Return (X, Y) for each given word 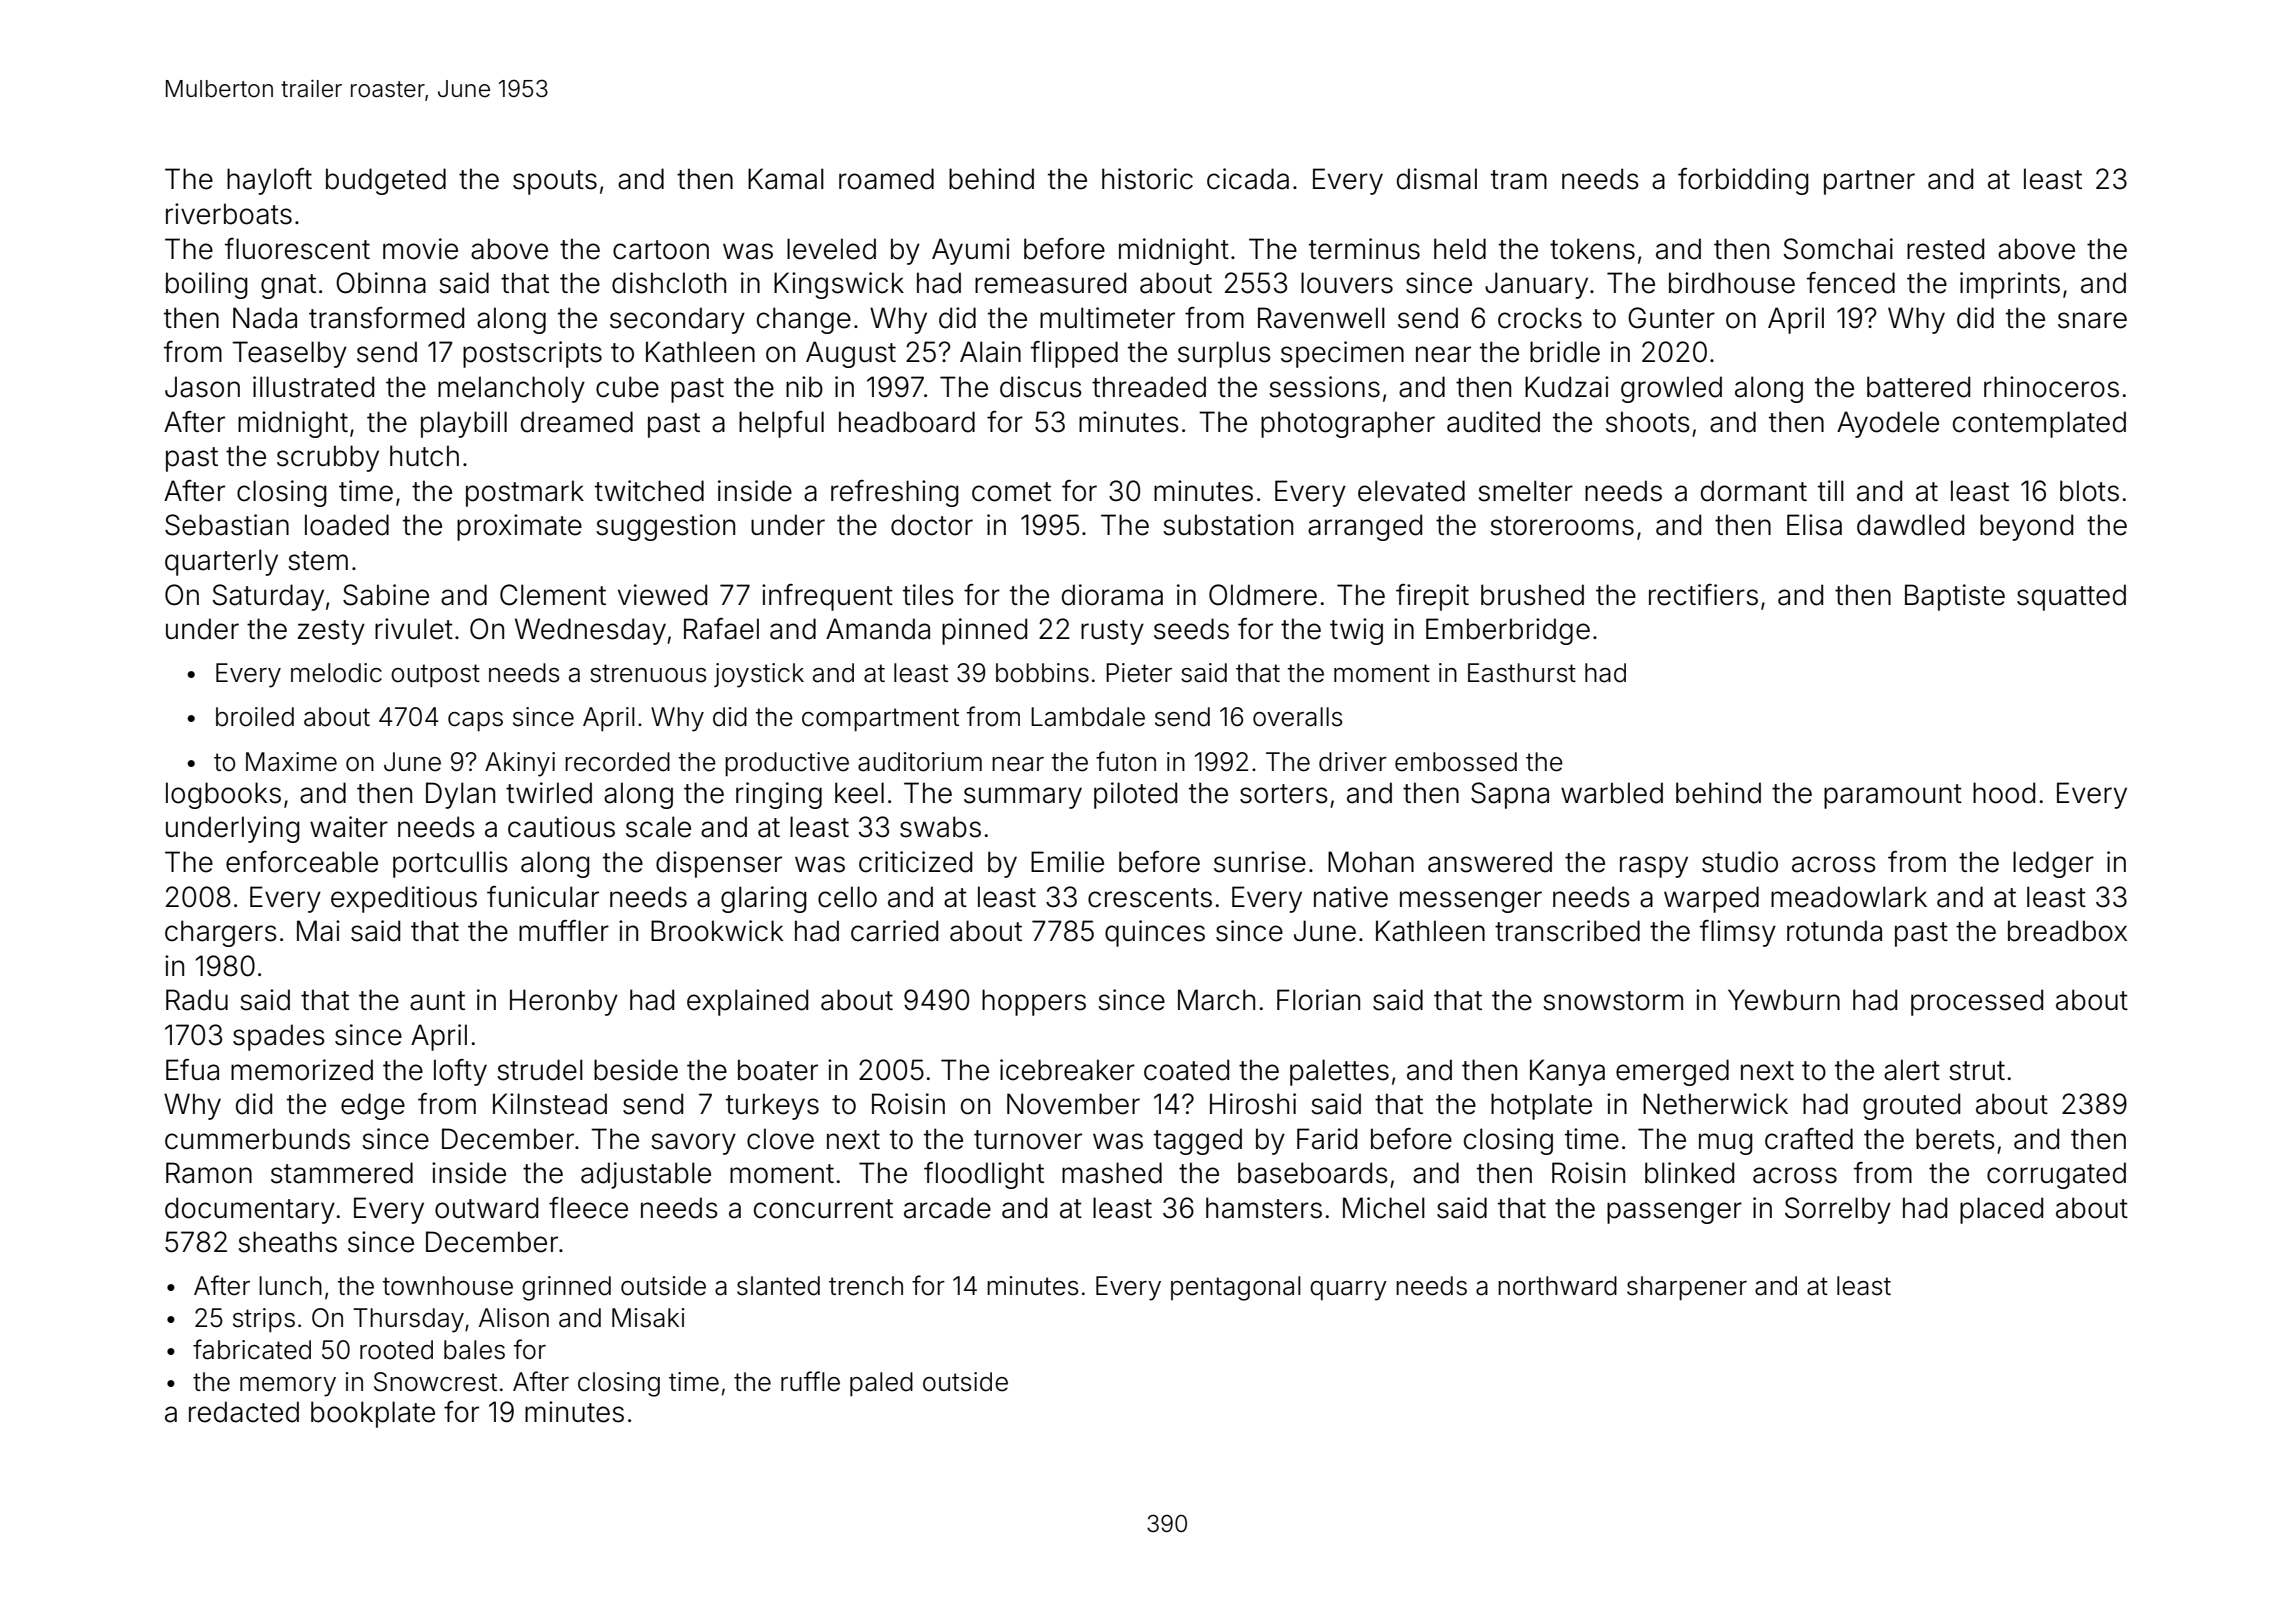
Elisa (1814, 525)
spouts (555, 182)
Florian (1318, 1000)
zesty (331, 632)
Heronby (564, 1002)
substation (1228, 525)
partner (1869, 182)
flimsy (1738, 933)
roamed (886, 179)
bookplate (373, 1414)
